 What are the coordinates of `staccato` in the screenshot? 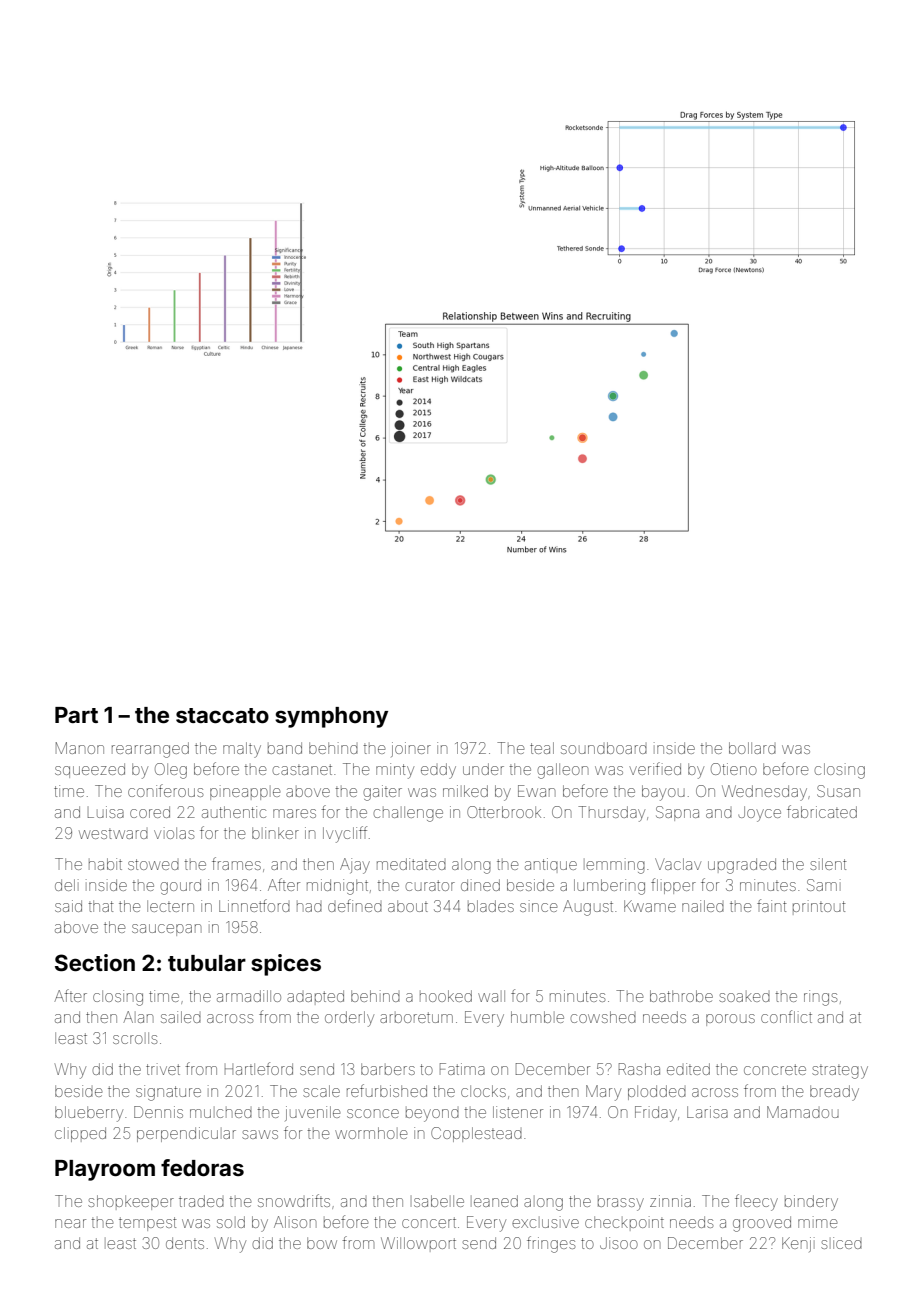 It's located at (222, 715).
